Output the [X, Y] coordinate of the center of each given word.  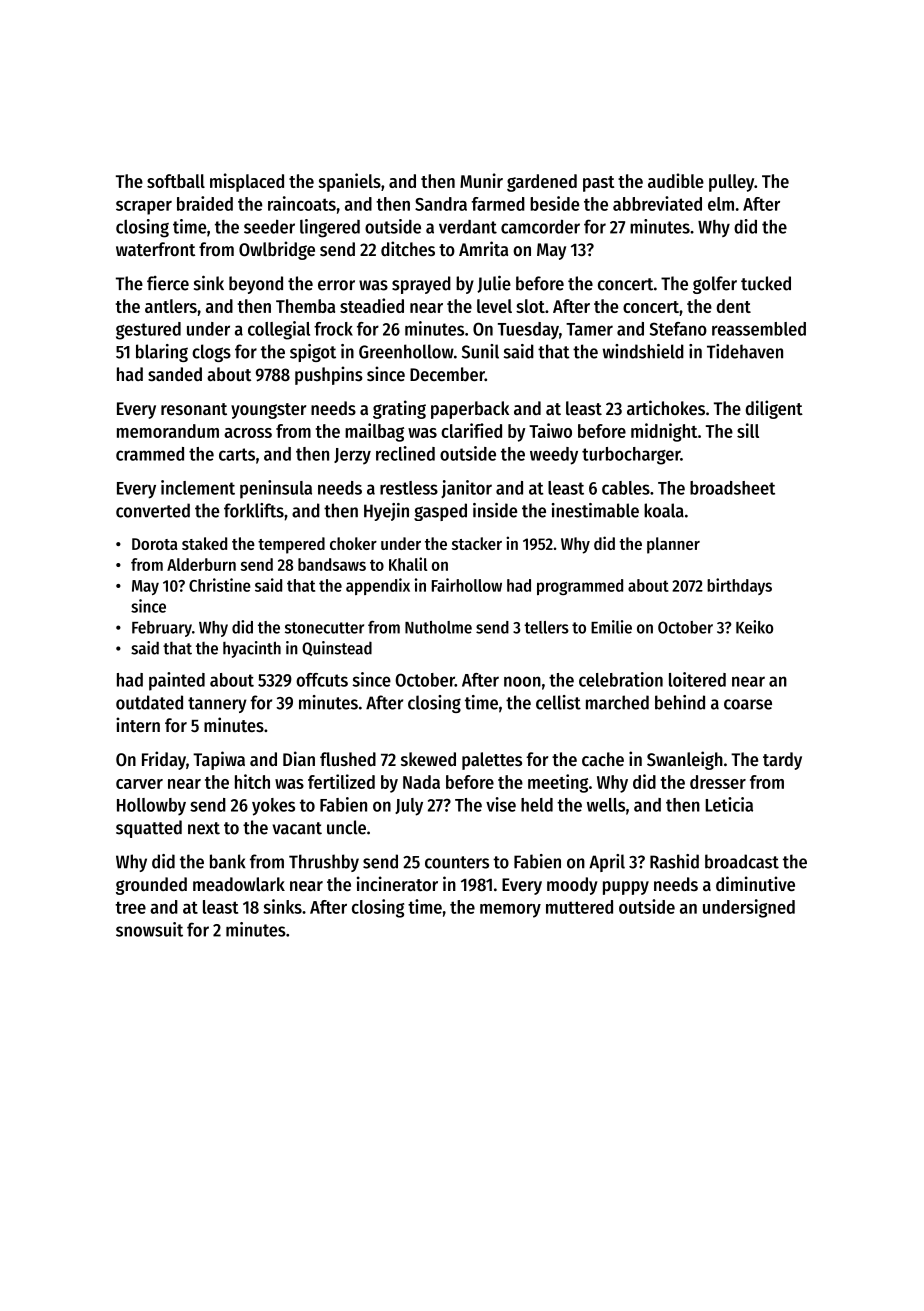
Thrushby [324, 863]
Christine [220, 585]
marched [617, 702]
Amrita [483, 248]
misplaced [247, 182]
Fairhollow [467, 585]
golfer [715, 285]
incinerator [397, 884]
